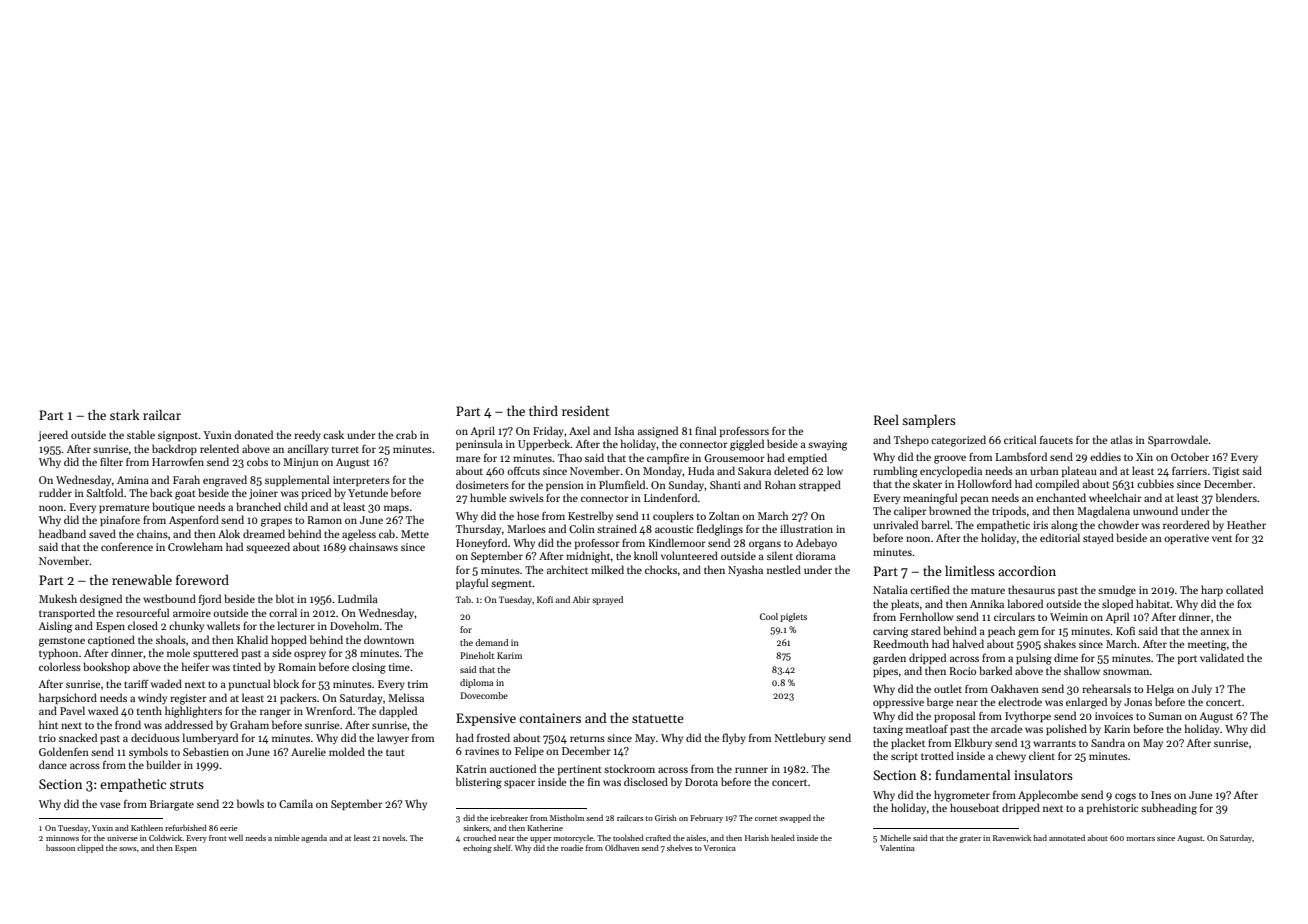 The height and width of the image is (924, 1308). What do you see at coordinates (393, 738) in the image?
I see `lawyer` at bounding box center [393, 738].
